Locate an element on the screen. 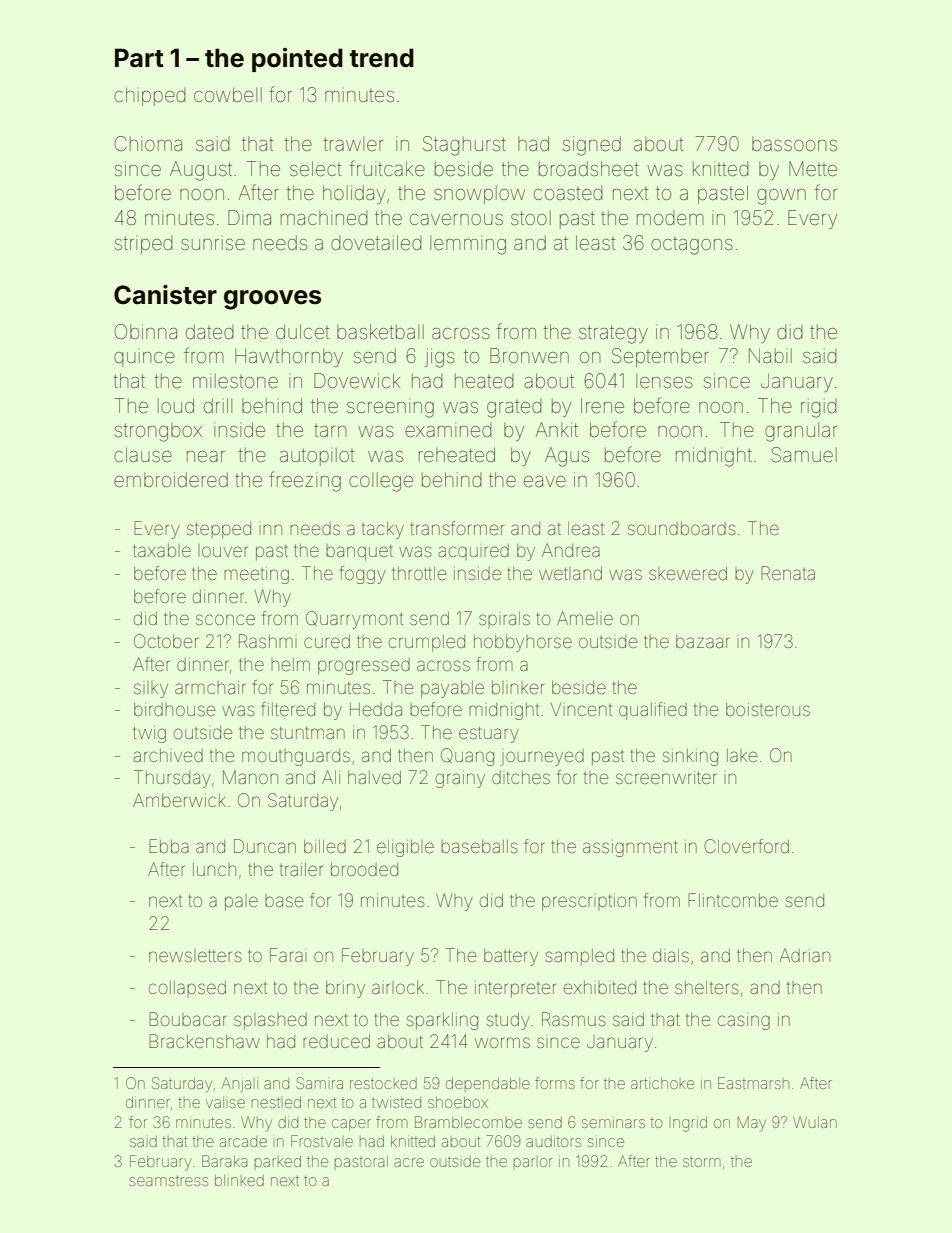  stool is located at coordinates (531, 217).
